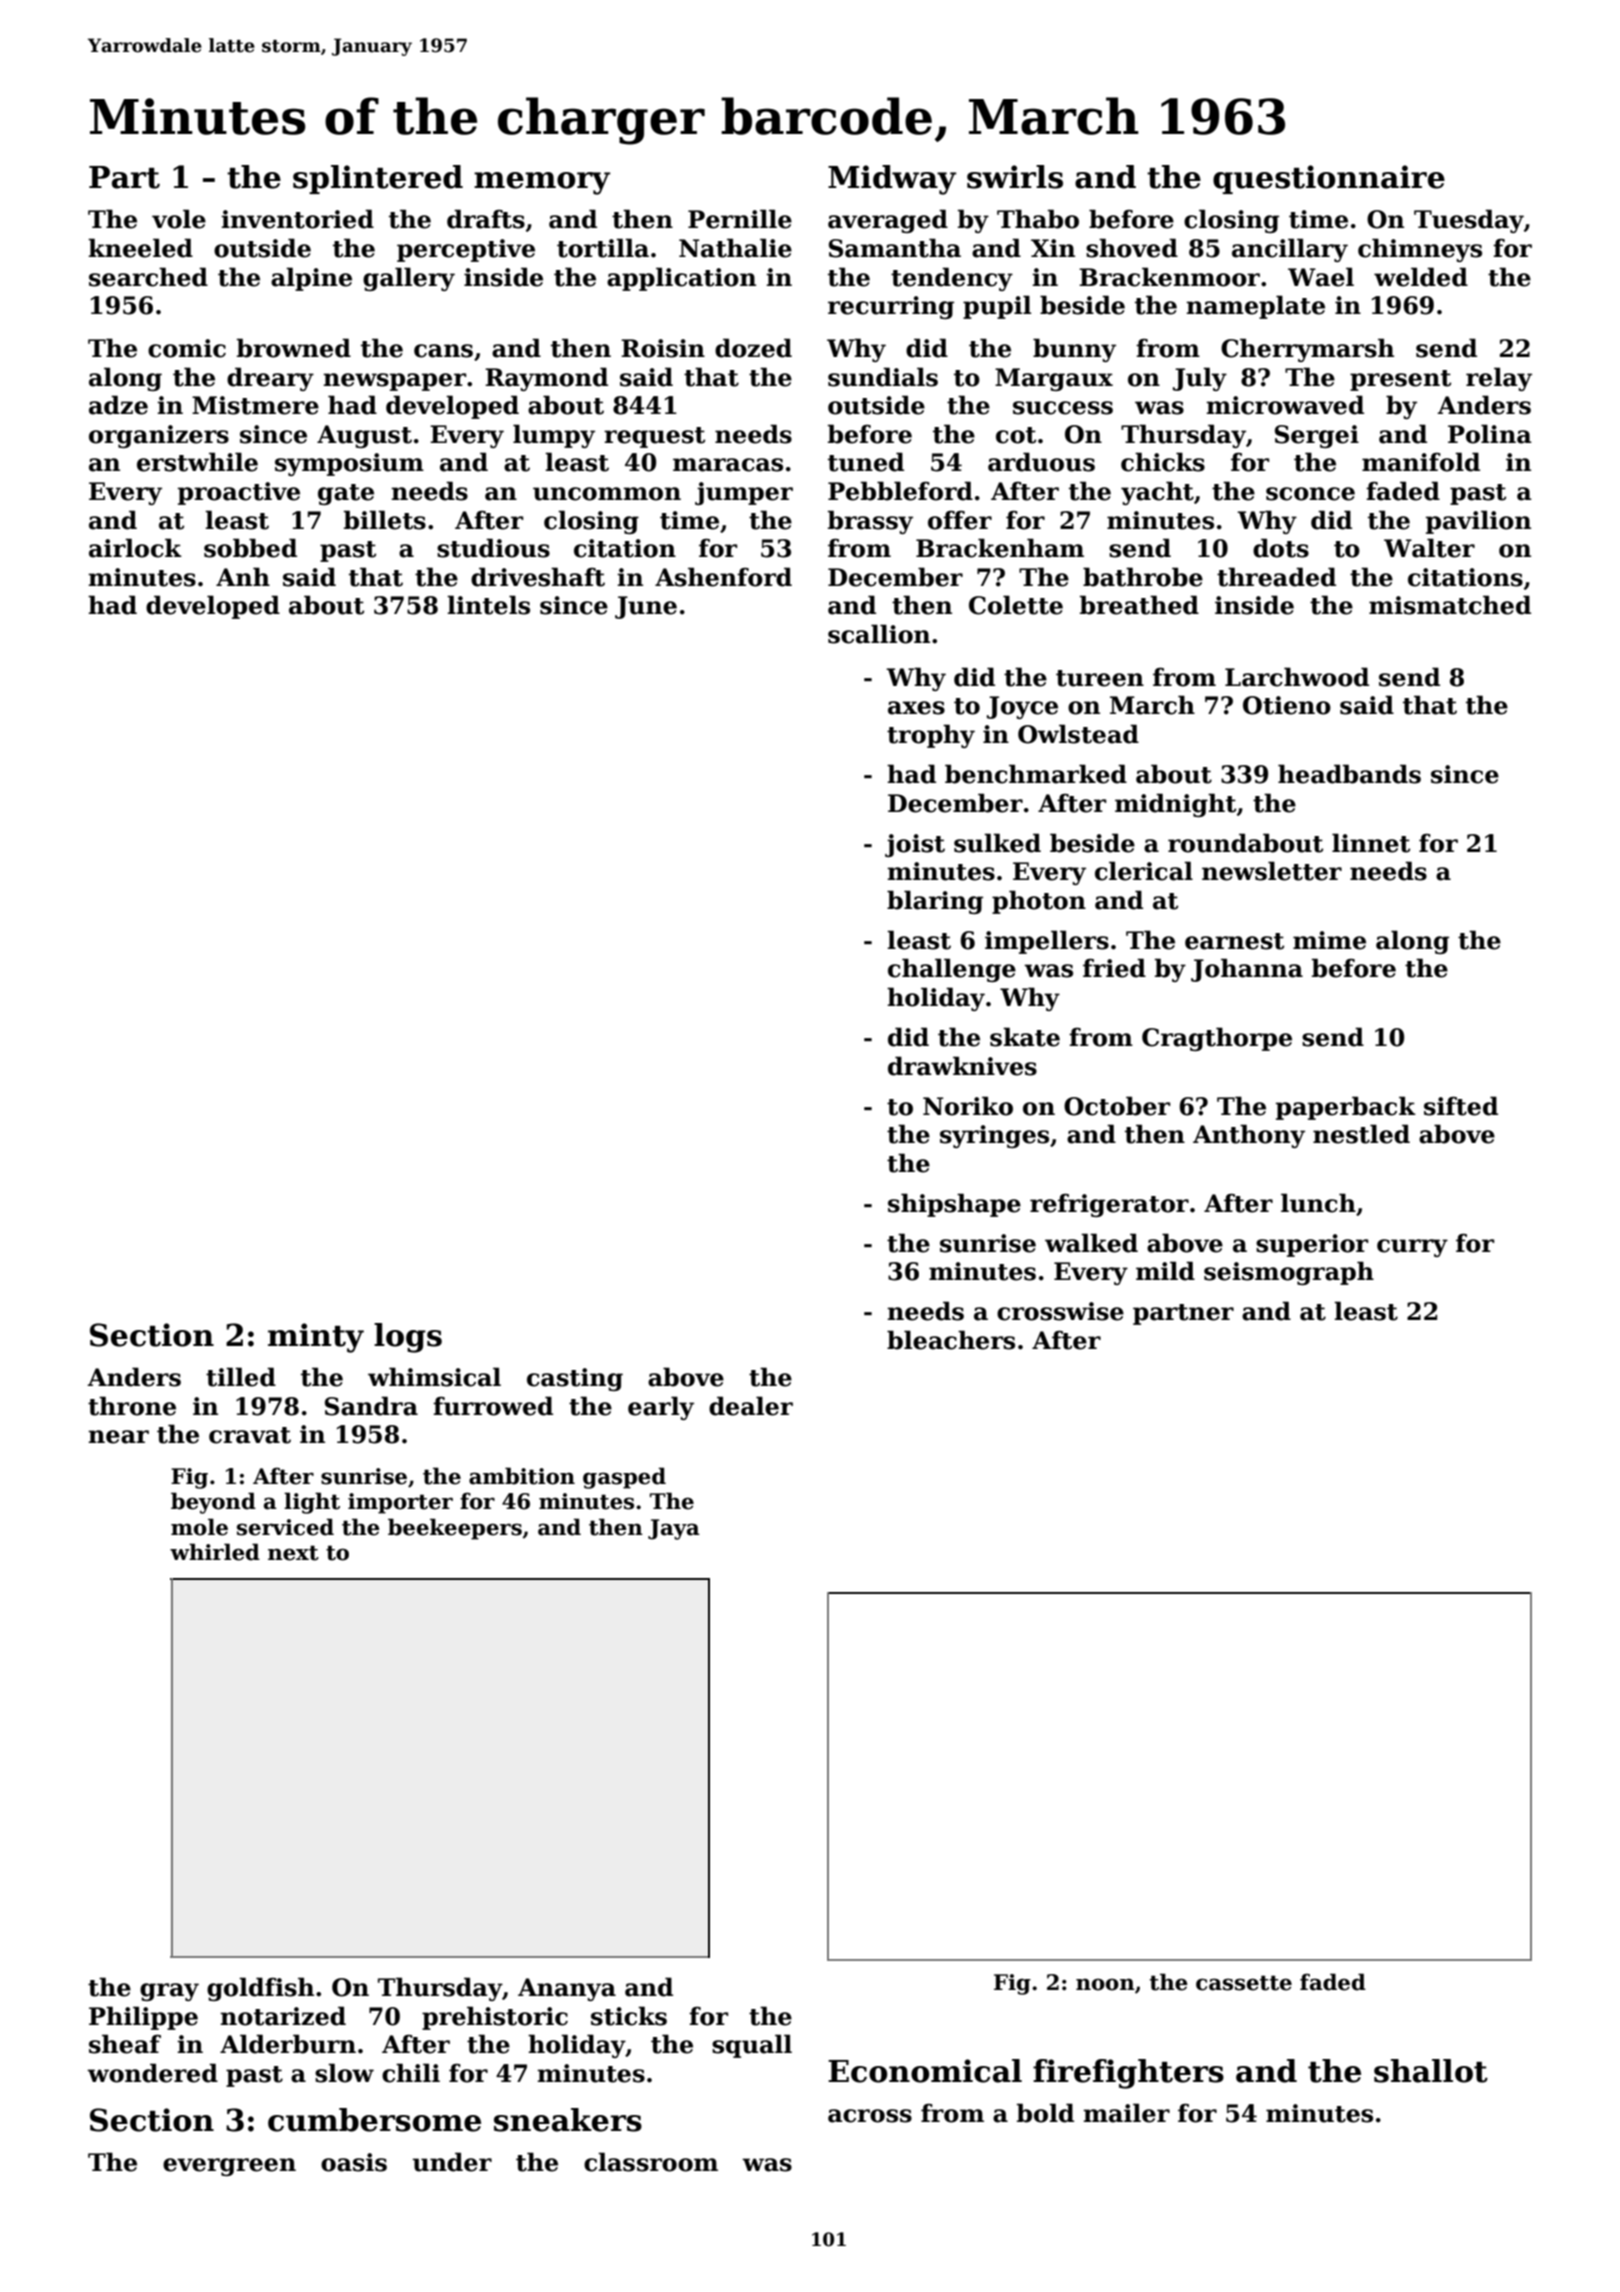 This document has width=1620, height=2292. I want to click on June, so click(646, 607).
